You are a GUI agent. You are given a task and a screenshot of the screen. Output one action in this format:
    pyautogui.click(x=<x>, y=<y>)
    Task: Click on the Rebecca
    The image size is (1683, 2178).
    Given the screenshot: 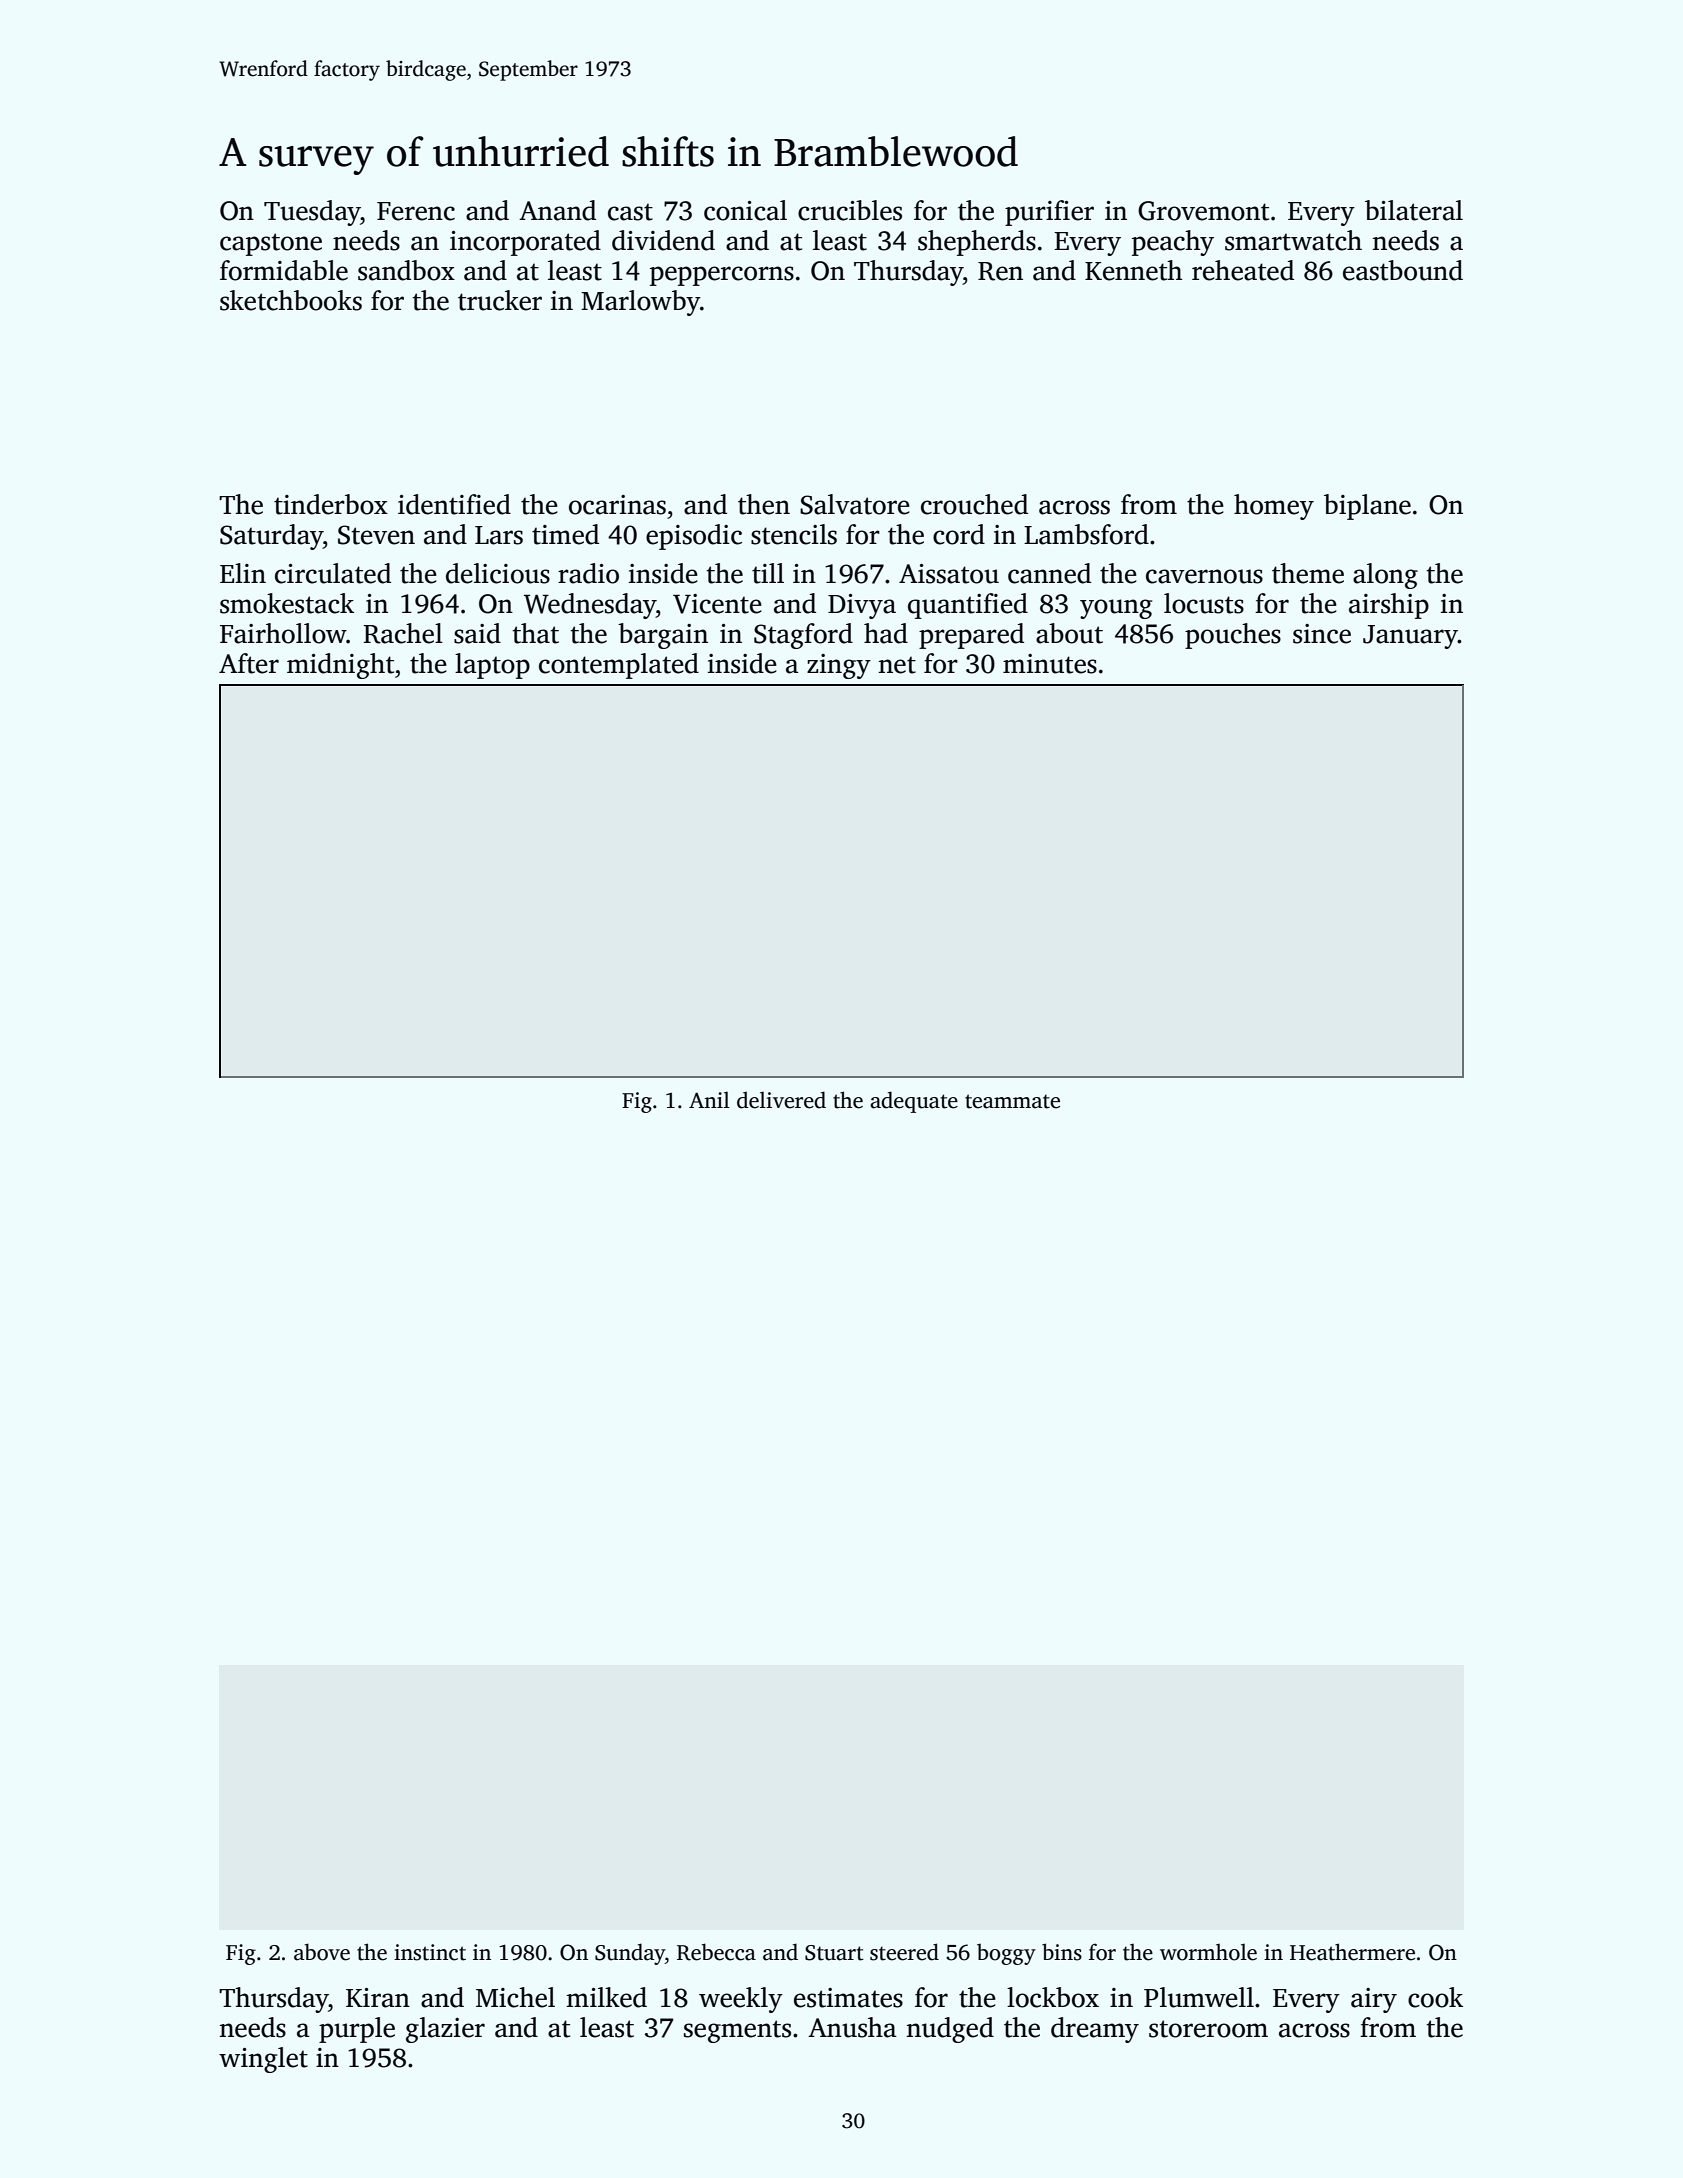 What is the action you would take?
    pyautogui.click(x=716, y=1952)
